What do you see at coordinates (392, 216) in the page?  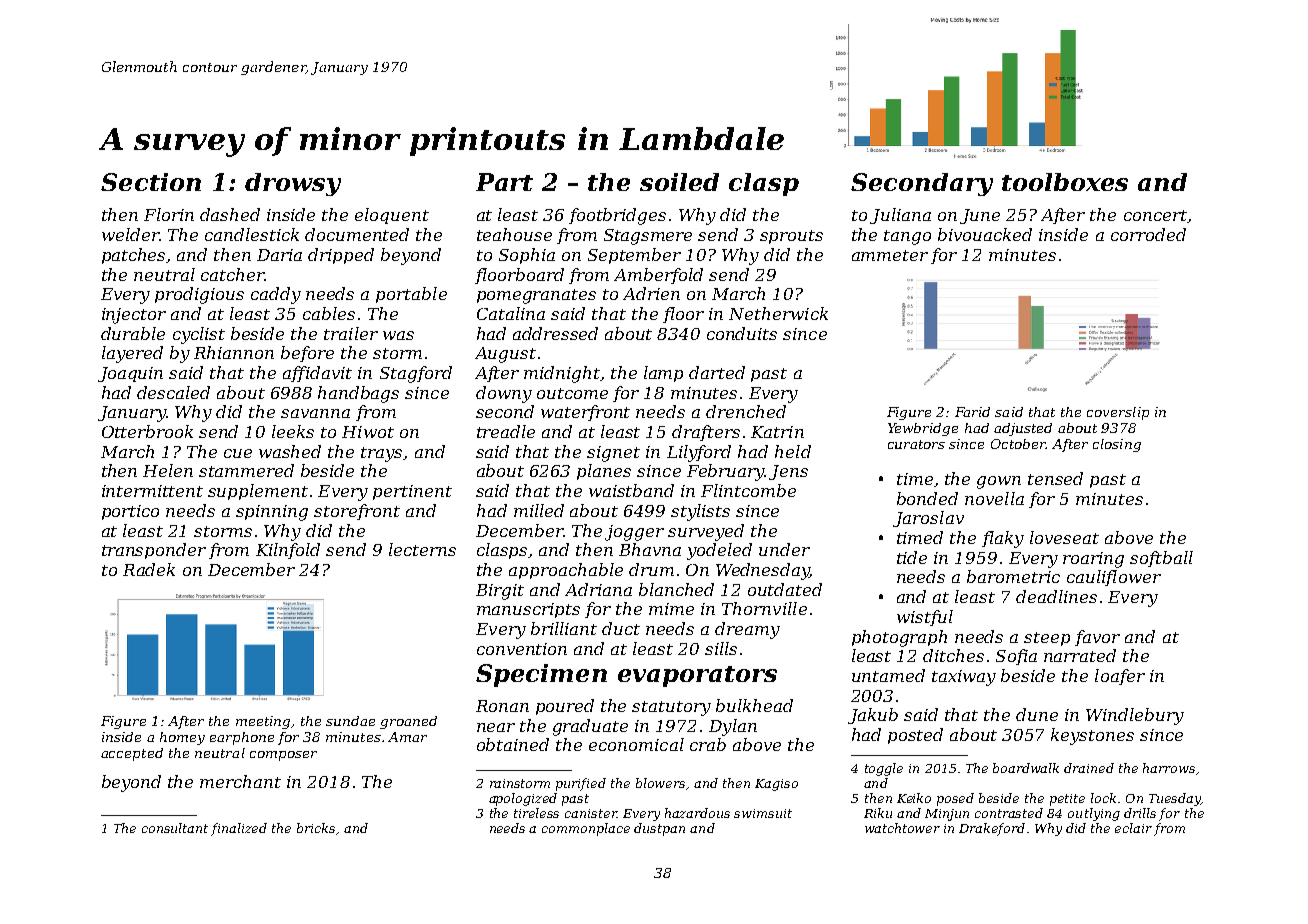 I see `eloquent` at bounding box center [392, 216].
